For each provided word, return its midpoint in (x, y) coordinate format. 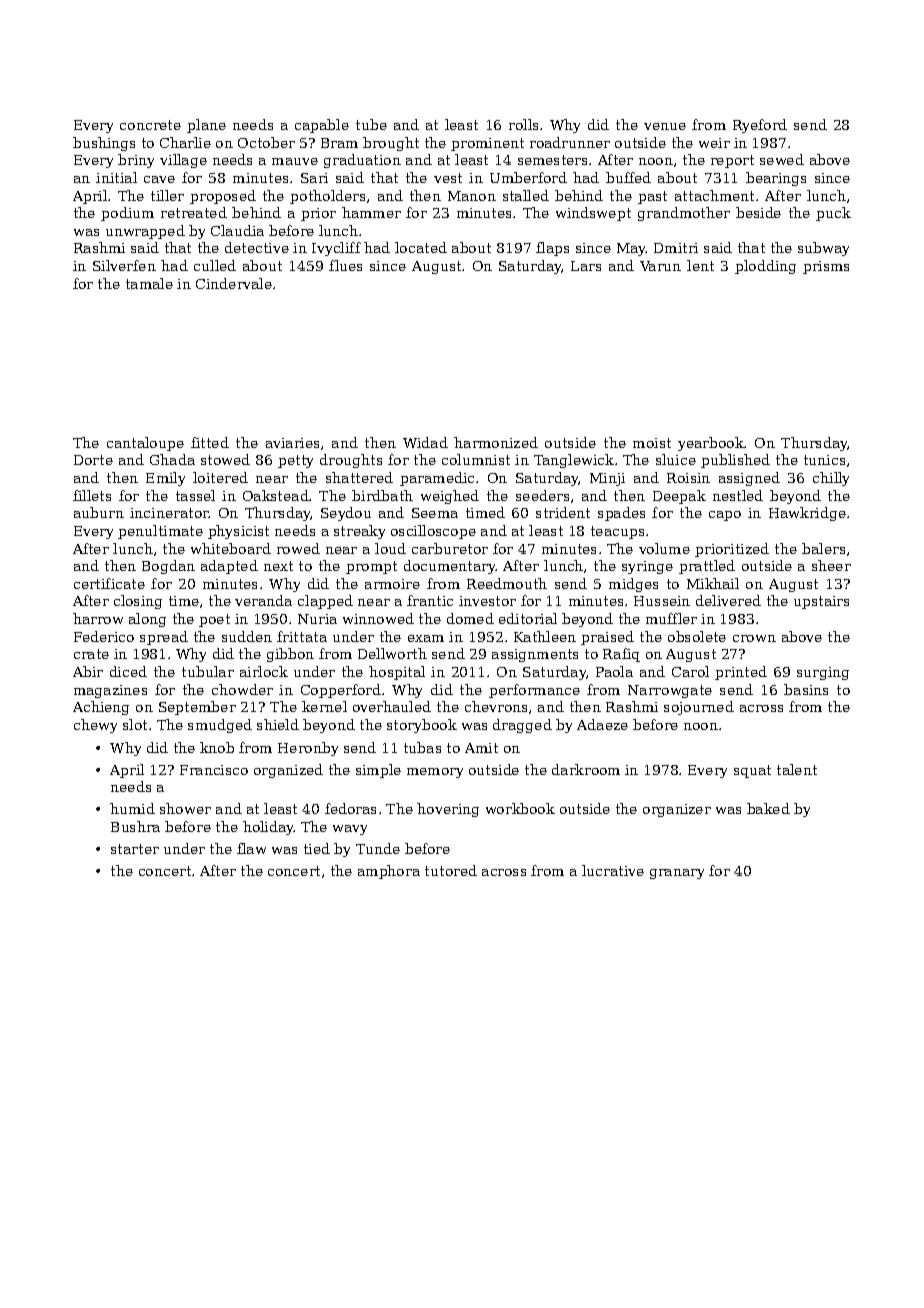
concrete (150, 125)
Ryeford (760, 126)
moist (652, 443)
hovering (448, 810)
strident (563, 512)
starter (135, 849)
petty (295, 461)
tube (371, 124)
